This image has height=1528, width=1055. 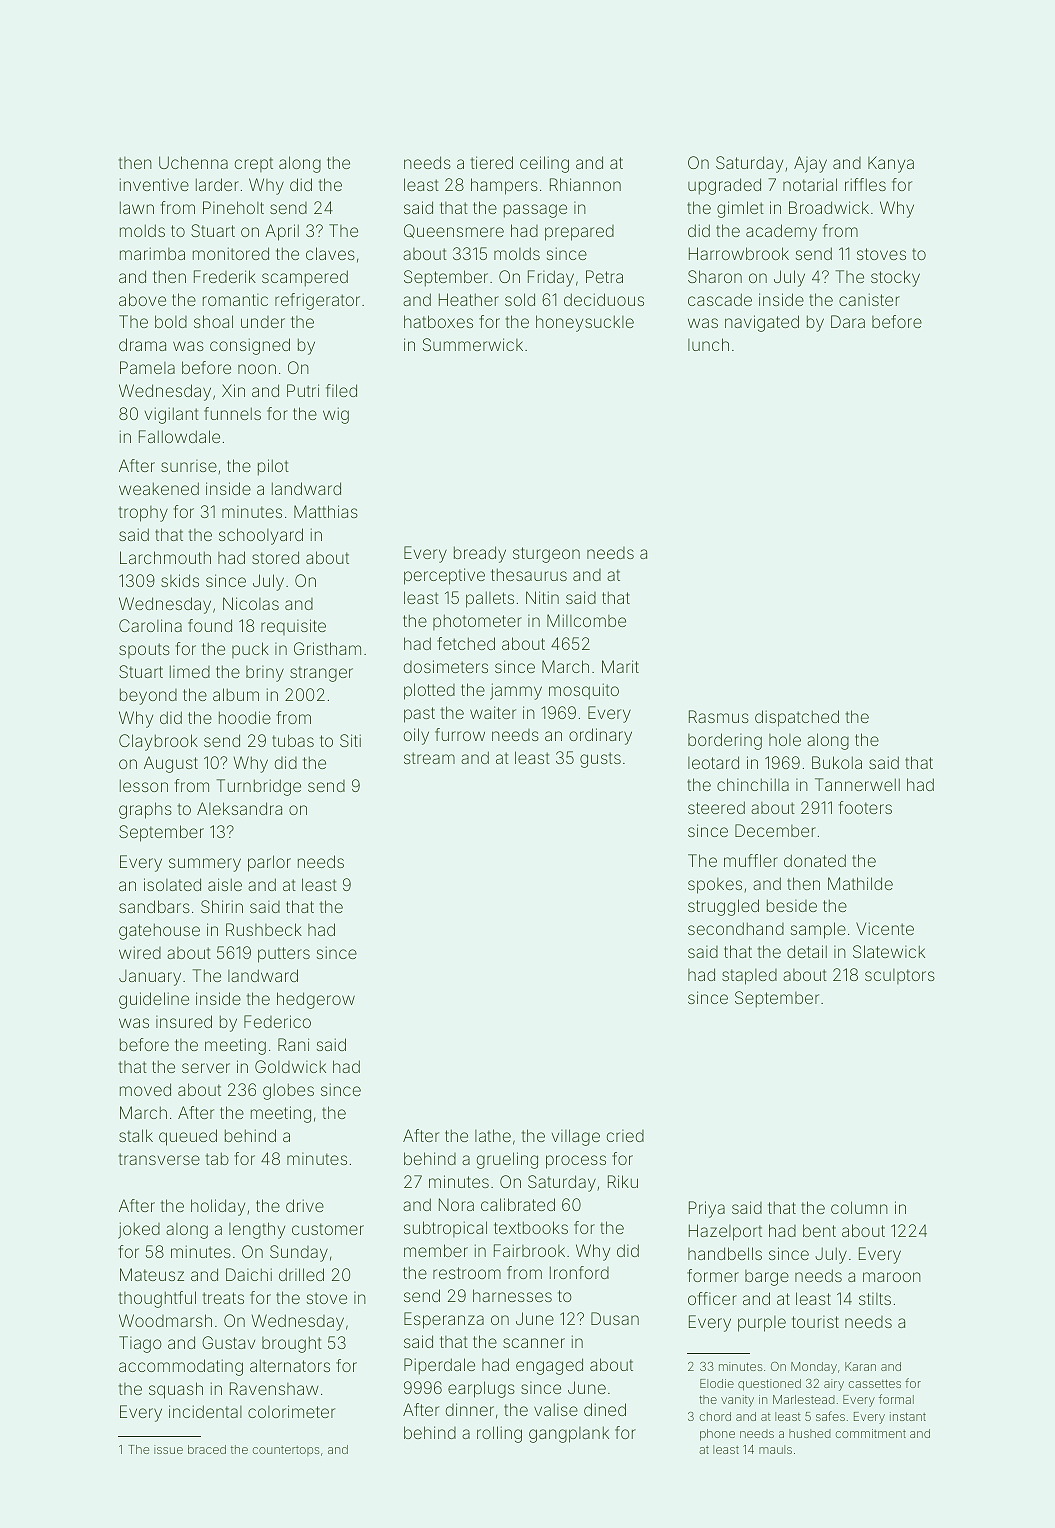 What do you see at coordinates (708, 344) in the image?
I see `lunch` at bounding box center [708, 344].
